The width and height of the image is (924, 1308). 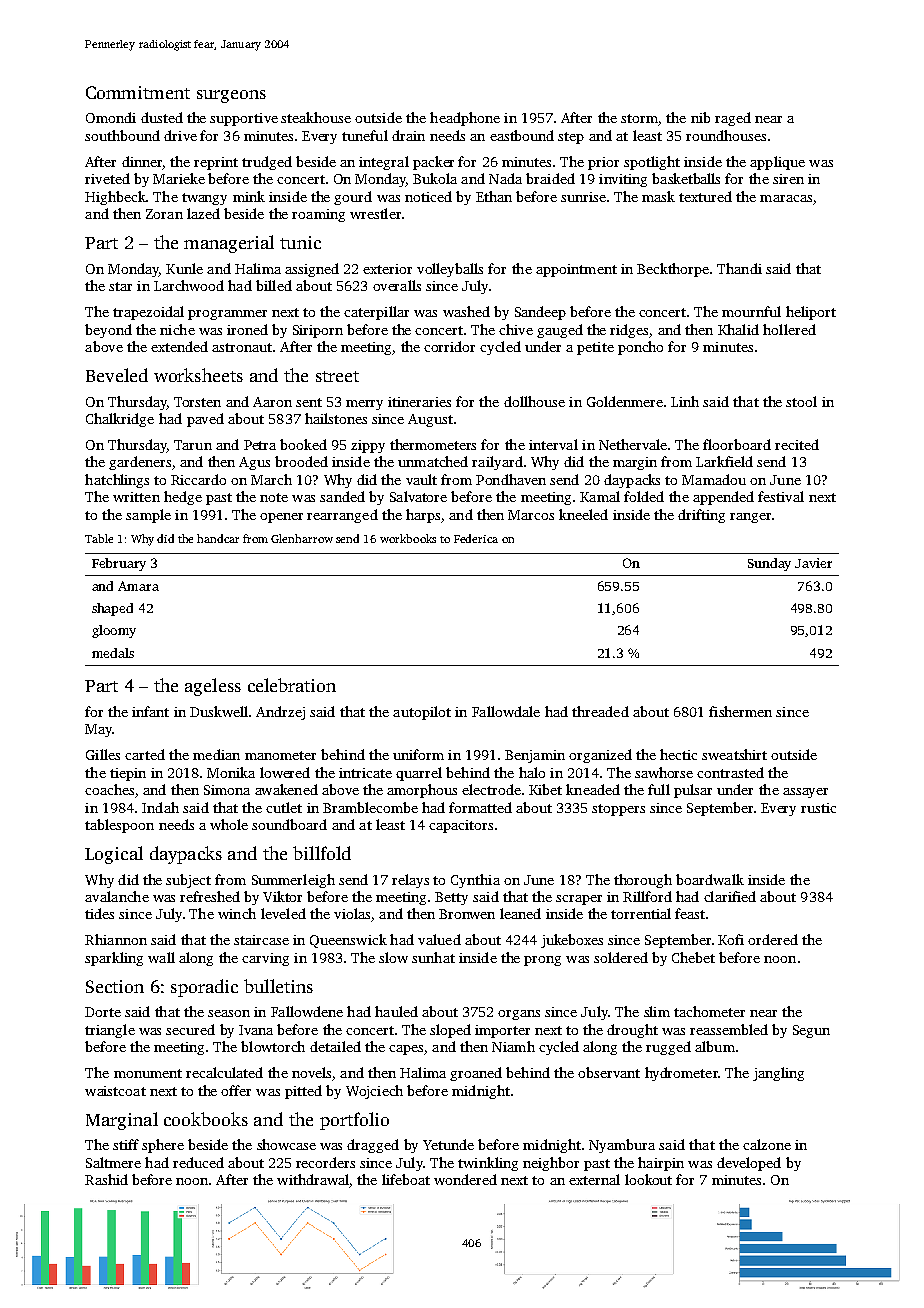 I want to click on Amara, so click(x=138, y=586).
